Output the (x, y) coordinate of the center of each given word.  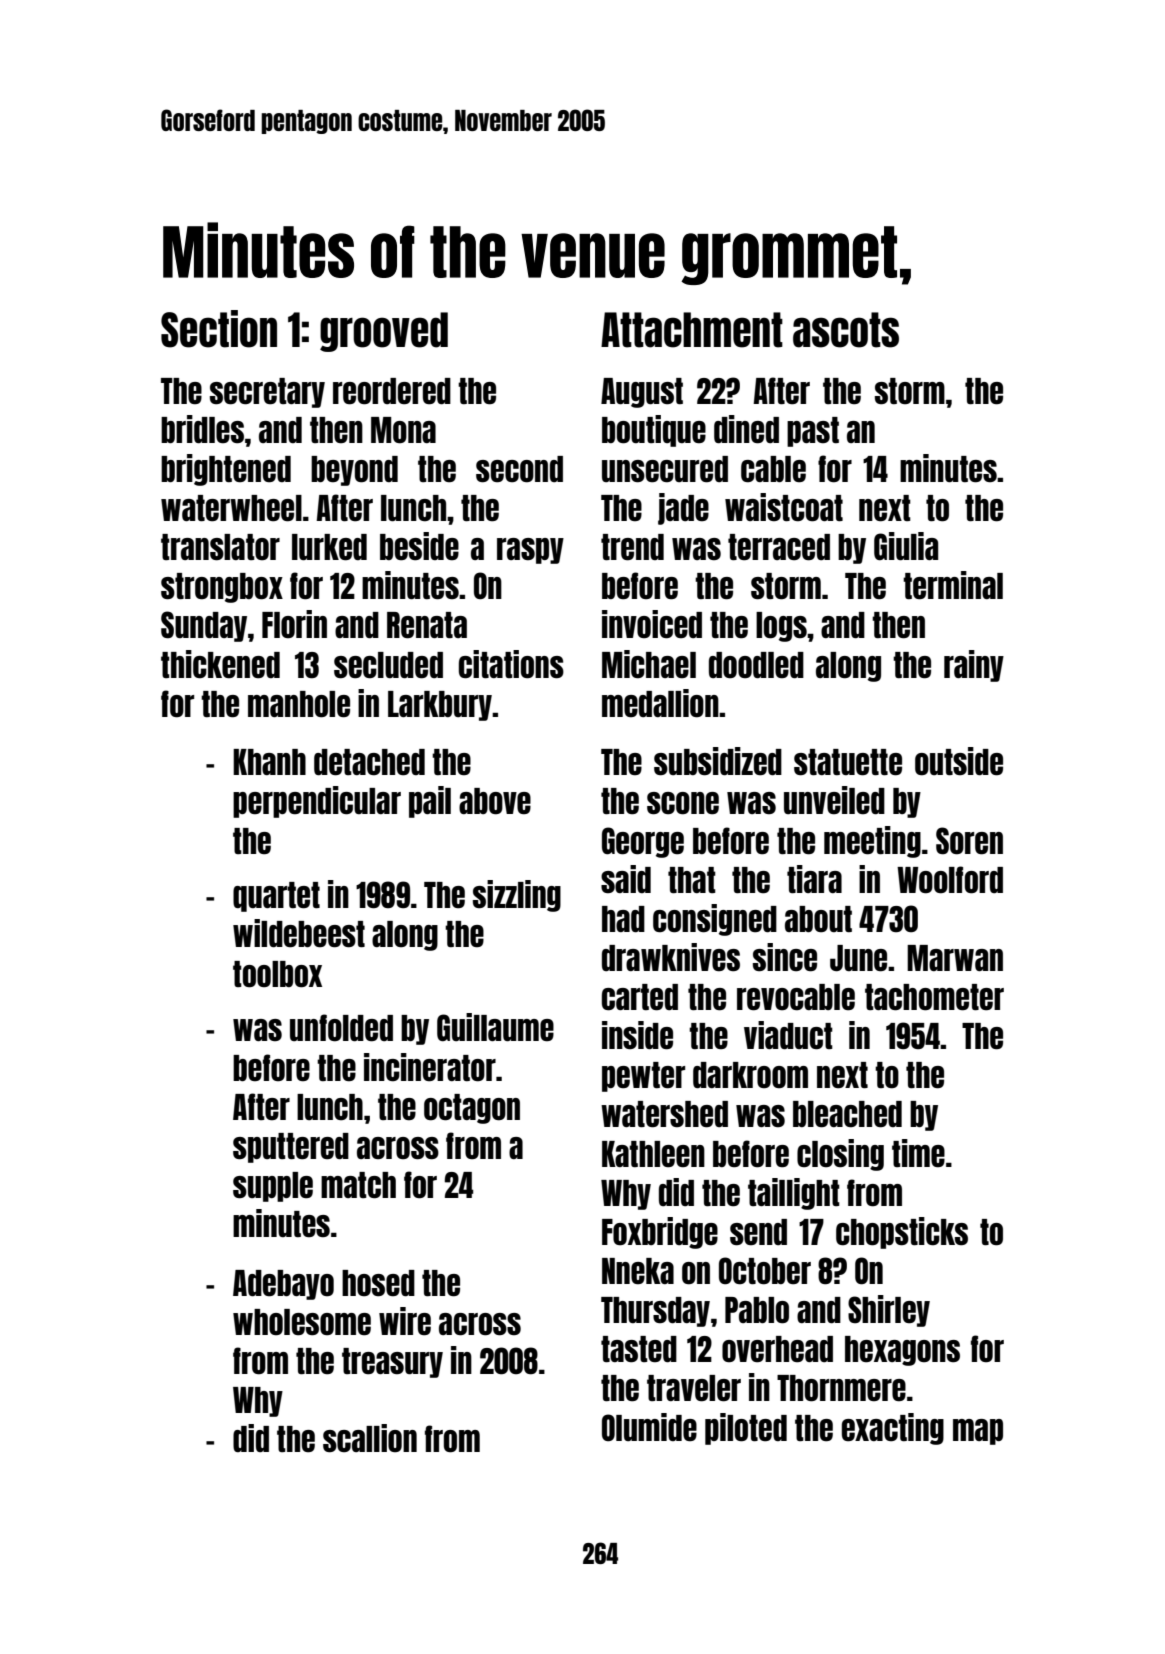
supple (273, 1187)
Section (219, 329)
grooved (384, 332)
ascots (846, 330)
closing (840, 1155)
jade (683, 509)
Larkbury (440, 706)
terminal (953, 585)
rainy (974, 666)
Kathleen (653, 1154)
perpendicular (317, 802)
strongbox (222, 588)
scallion (370, 1438)
